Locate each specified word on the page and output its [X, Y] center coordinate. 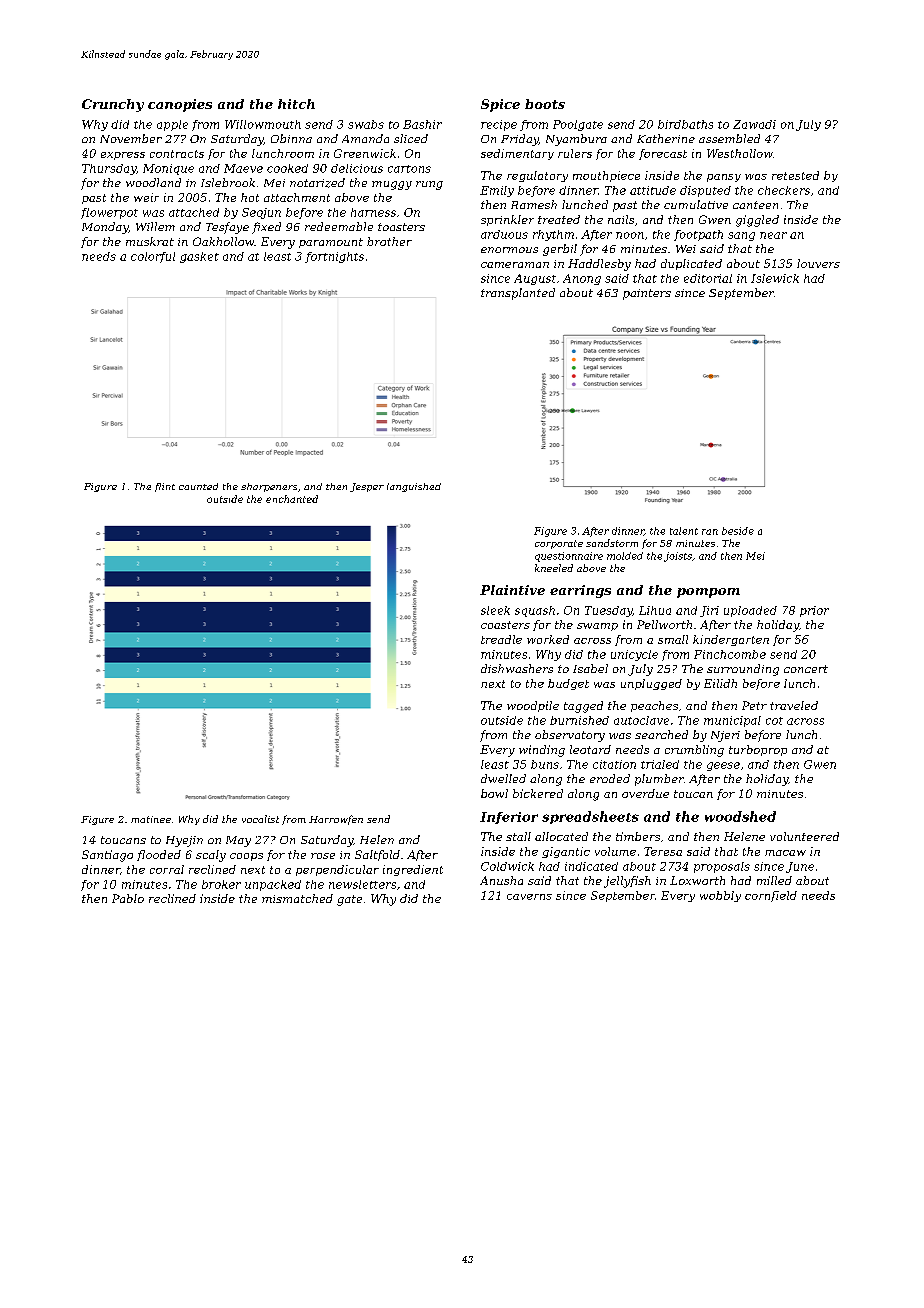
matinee [151, 819]
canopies [180, 105]
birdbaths [685, 124]
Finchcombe [730, 654]
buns [545, 764]
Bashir [422, 124]
